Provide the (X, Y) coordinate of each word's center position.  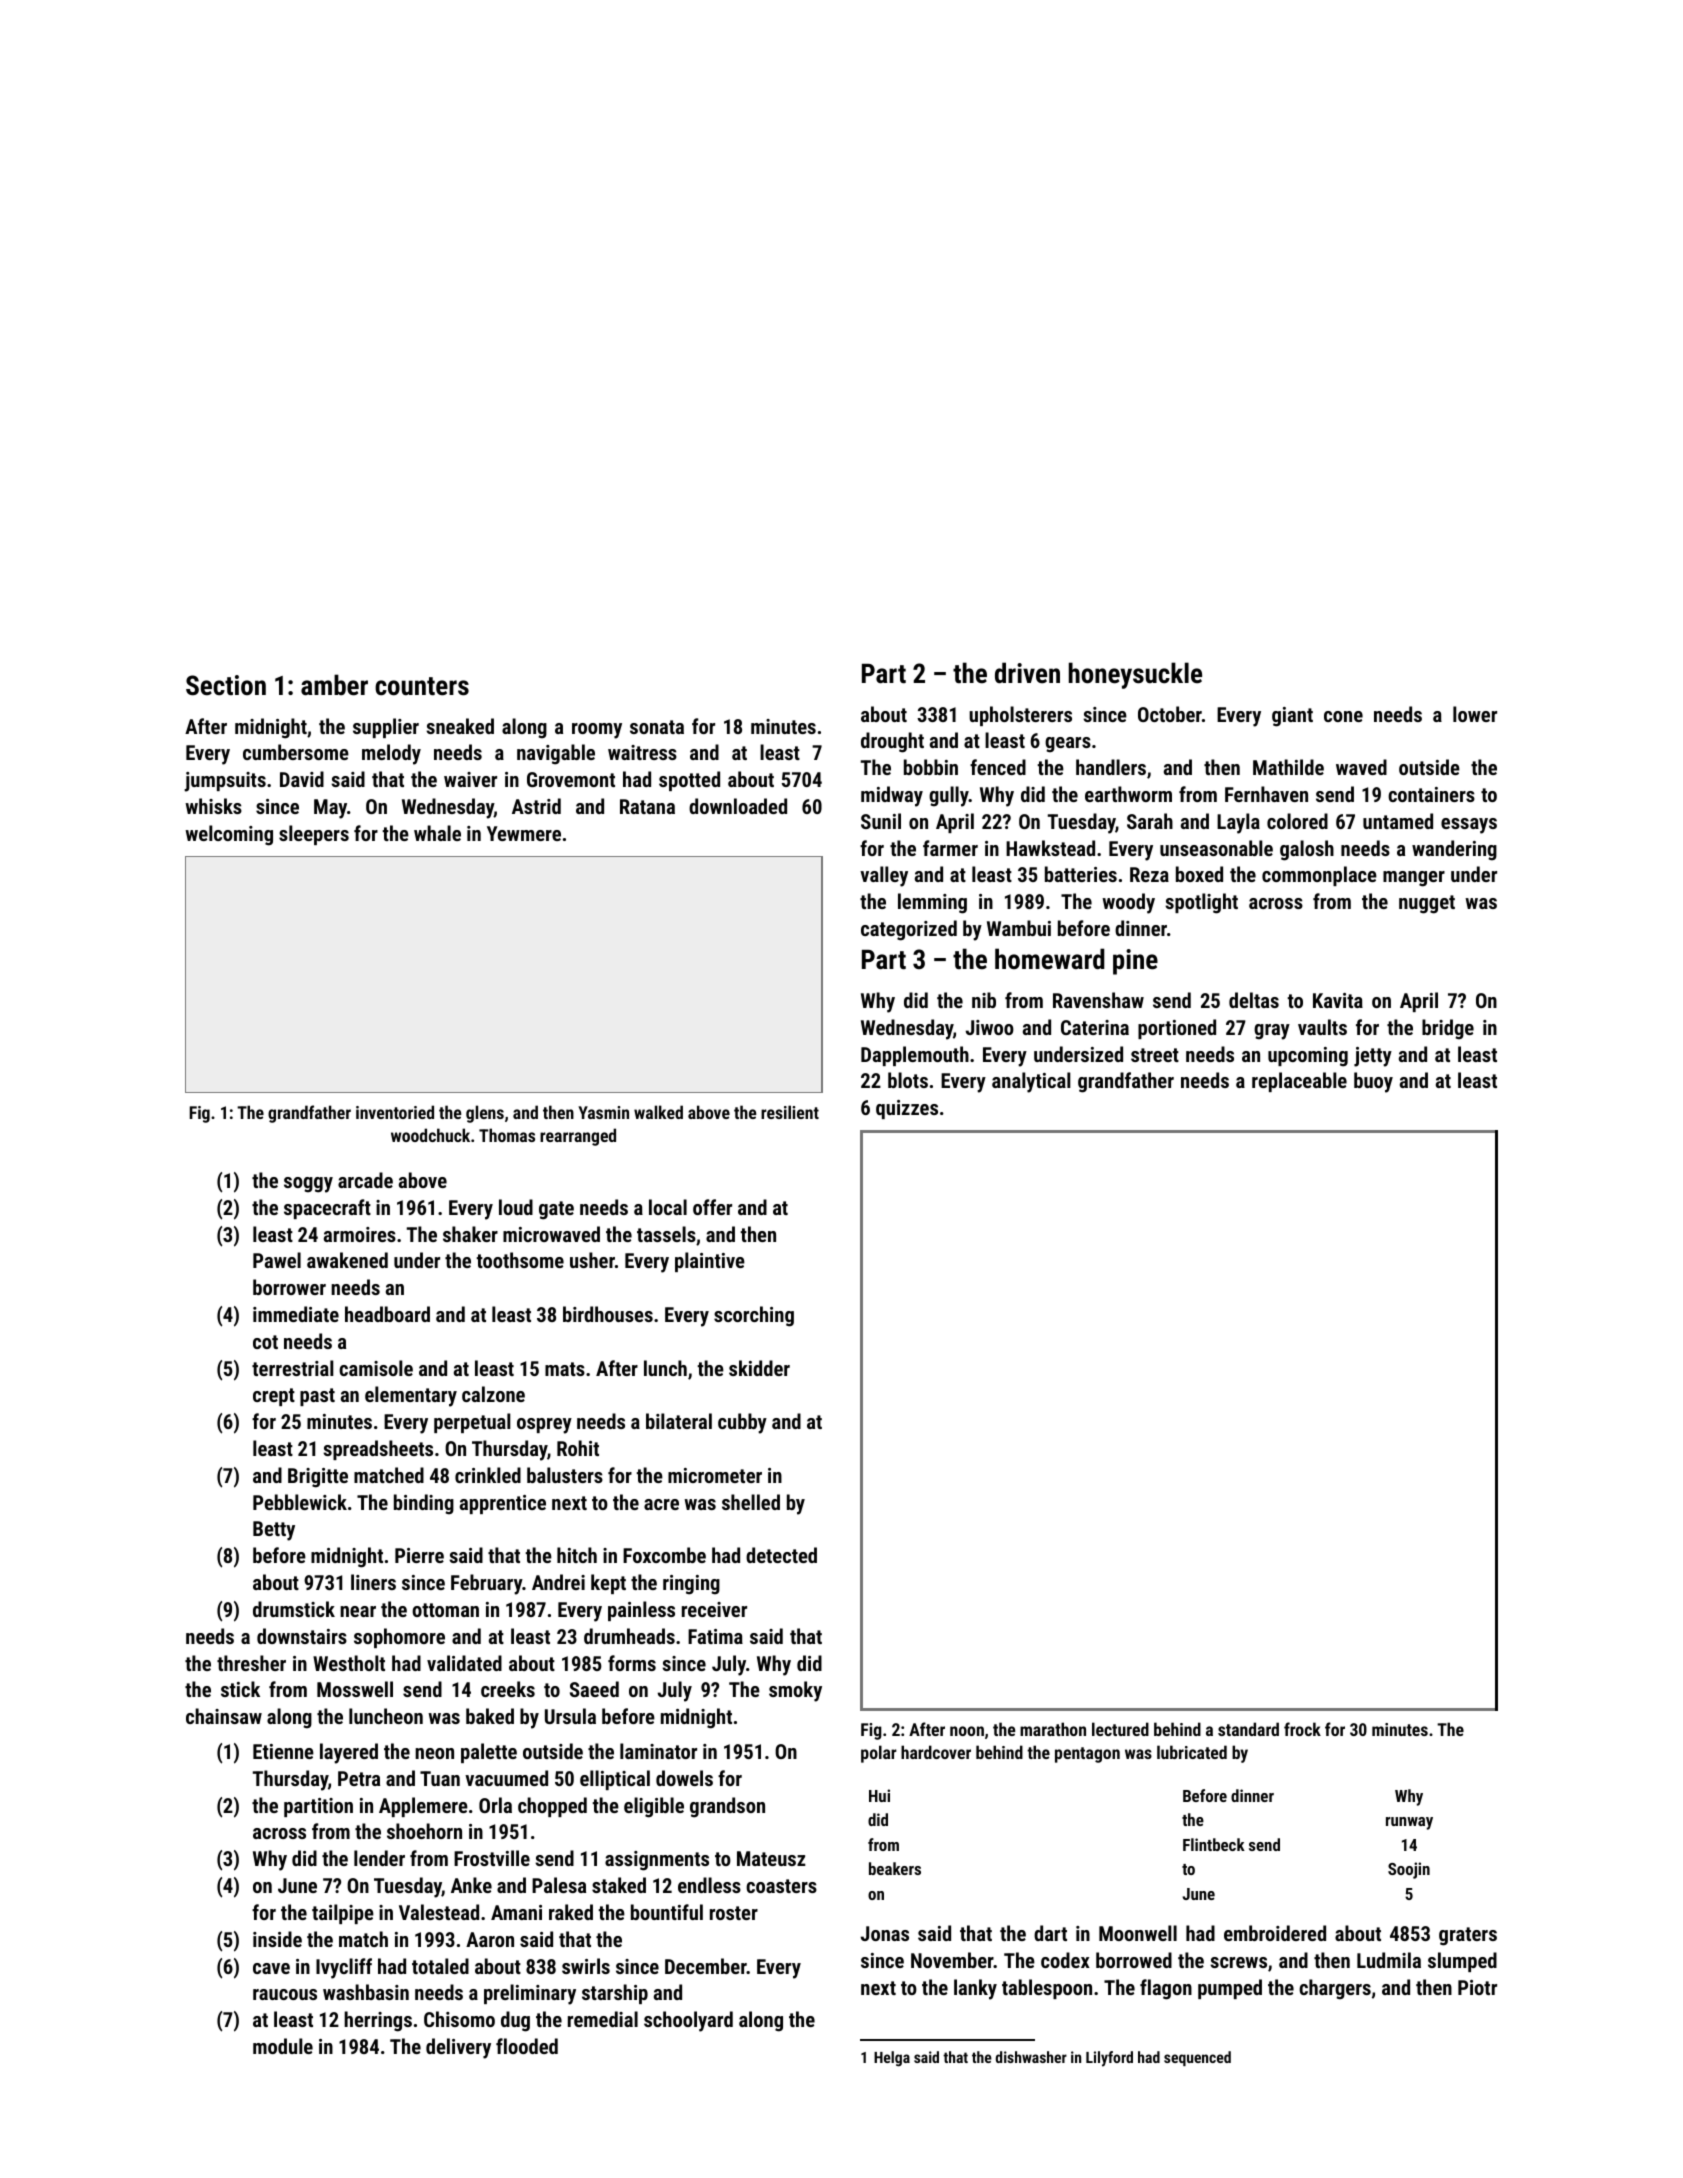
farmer (950, 848)
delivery (458, 2048)
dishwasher (1031, 2057)
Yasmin (603, 1112)
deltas (1254, 1000)
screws (1238, 1962)
